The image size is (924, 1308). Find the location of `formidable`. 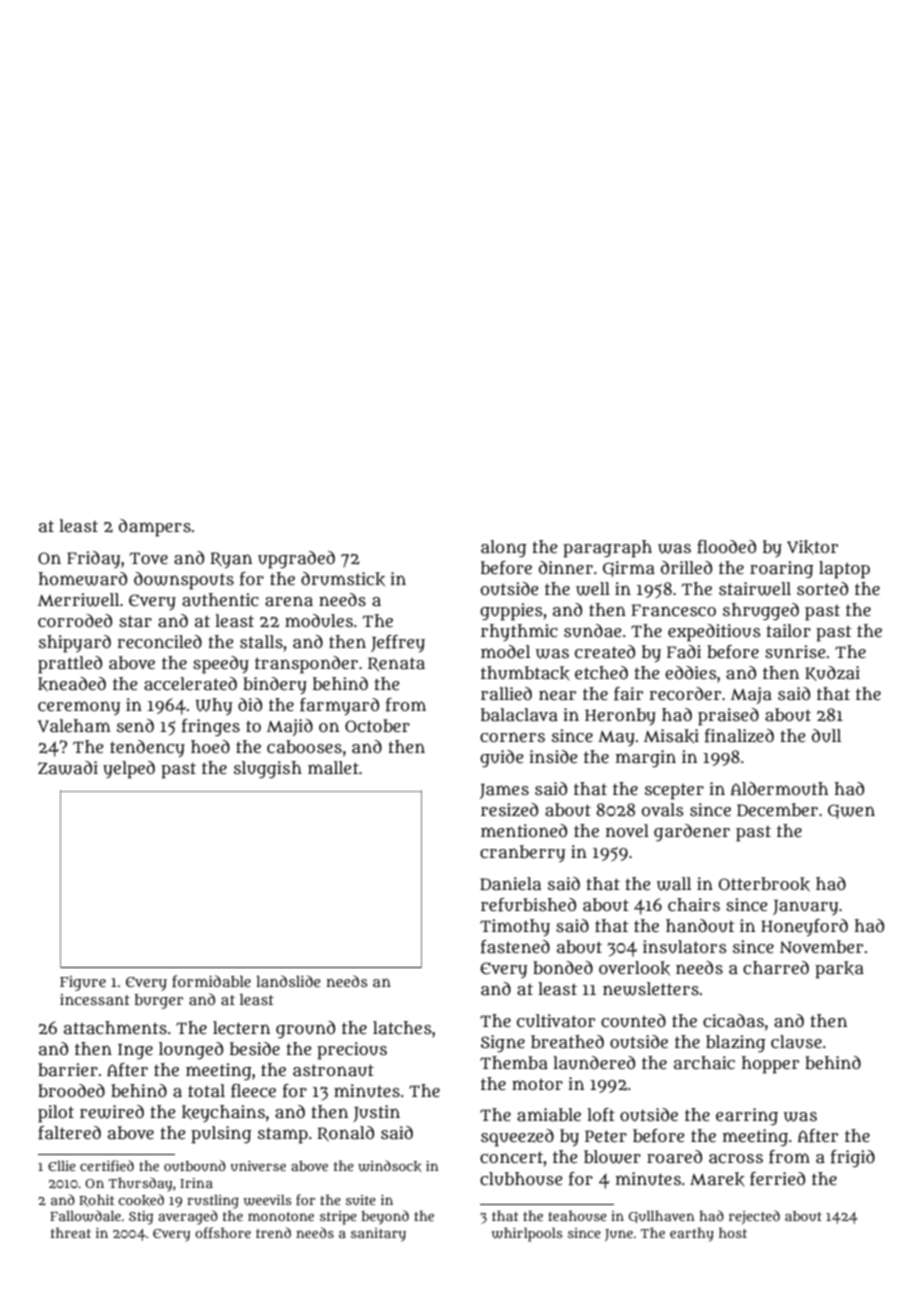

formidable is located at coordinates (211, 981).
